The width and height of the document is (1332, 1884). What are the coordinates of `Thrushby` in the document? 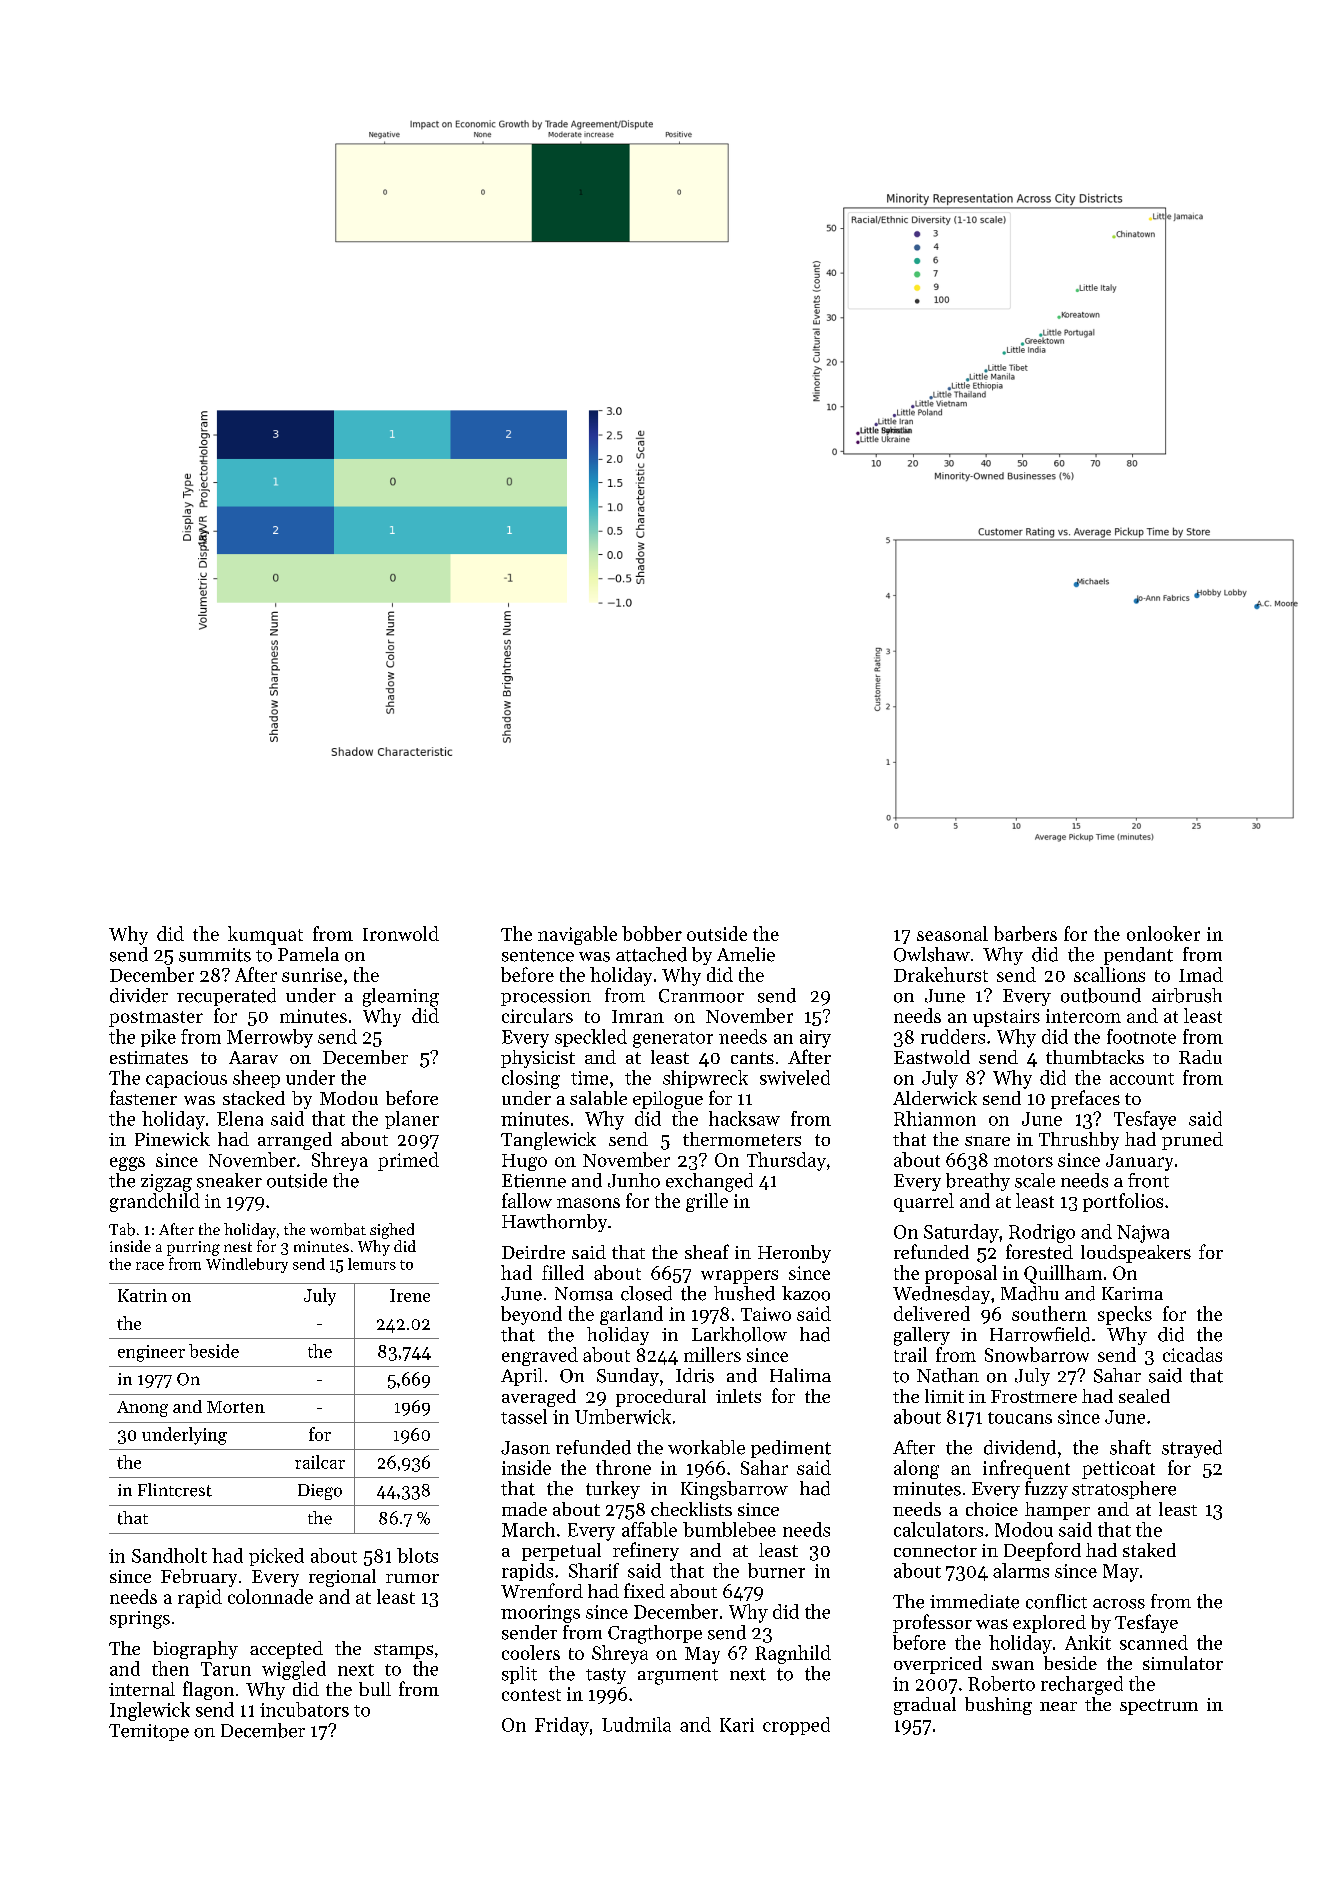 It's located at (1079, 1141).
